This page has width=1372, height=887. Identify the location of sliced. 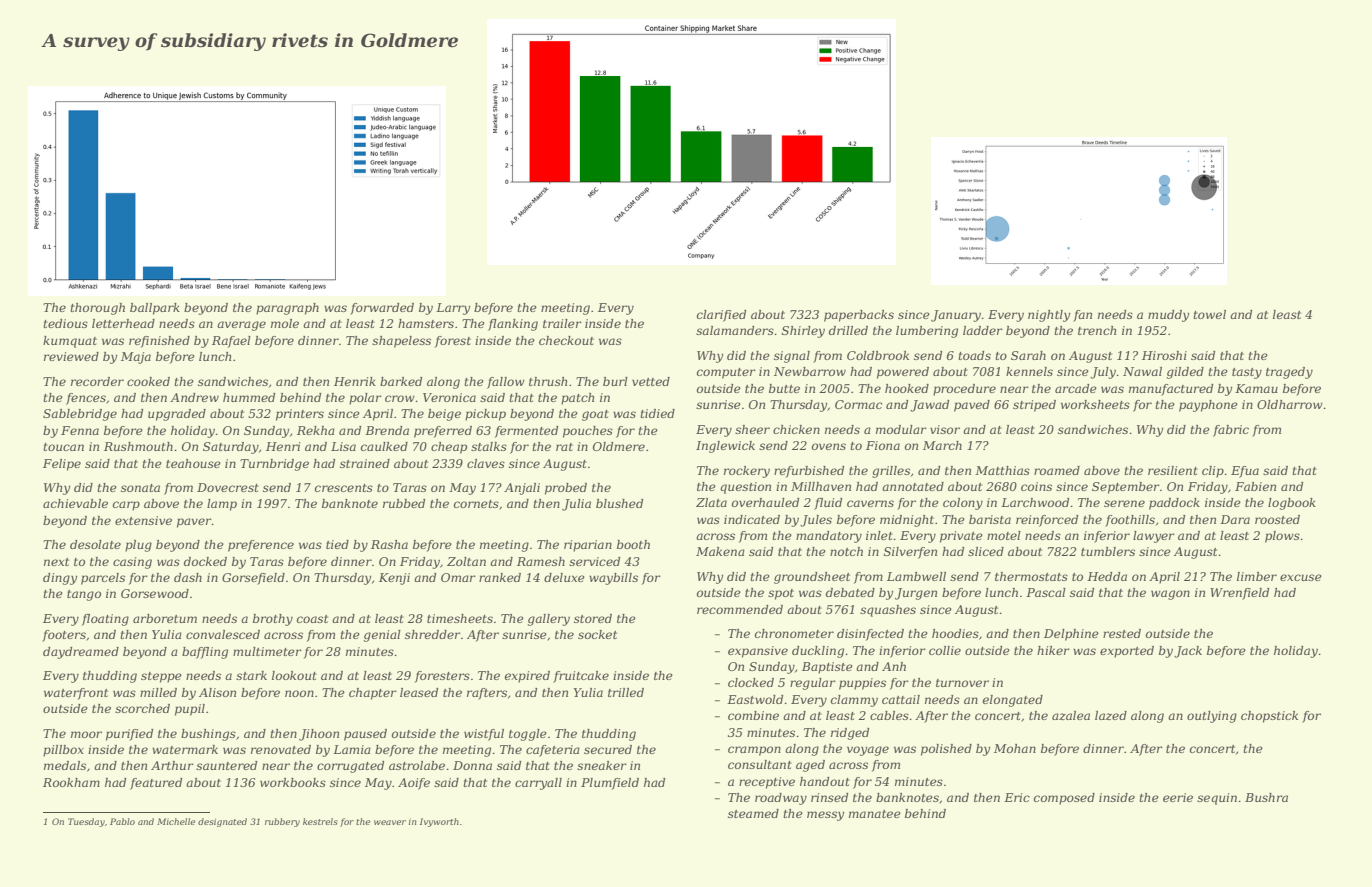
(986, 551).
